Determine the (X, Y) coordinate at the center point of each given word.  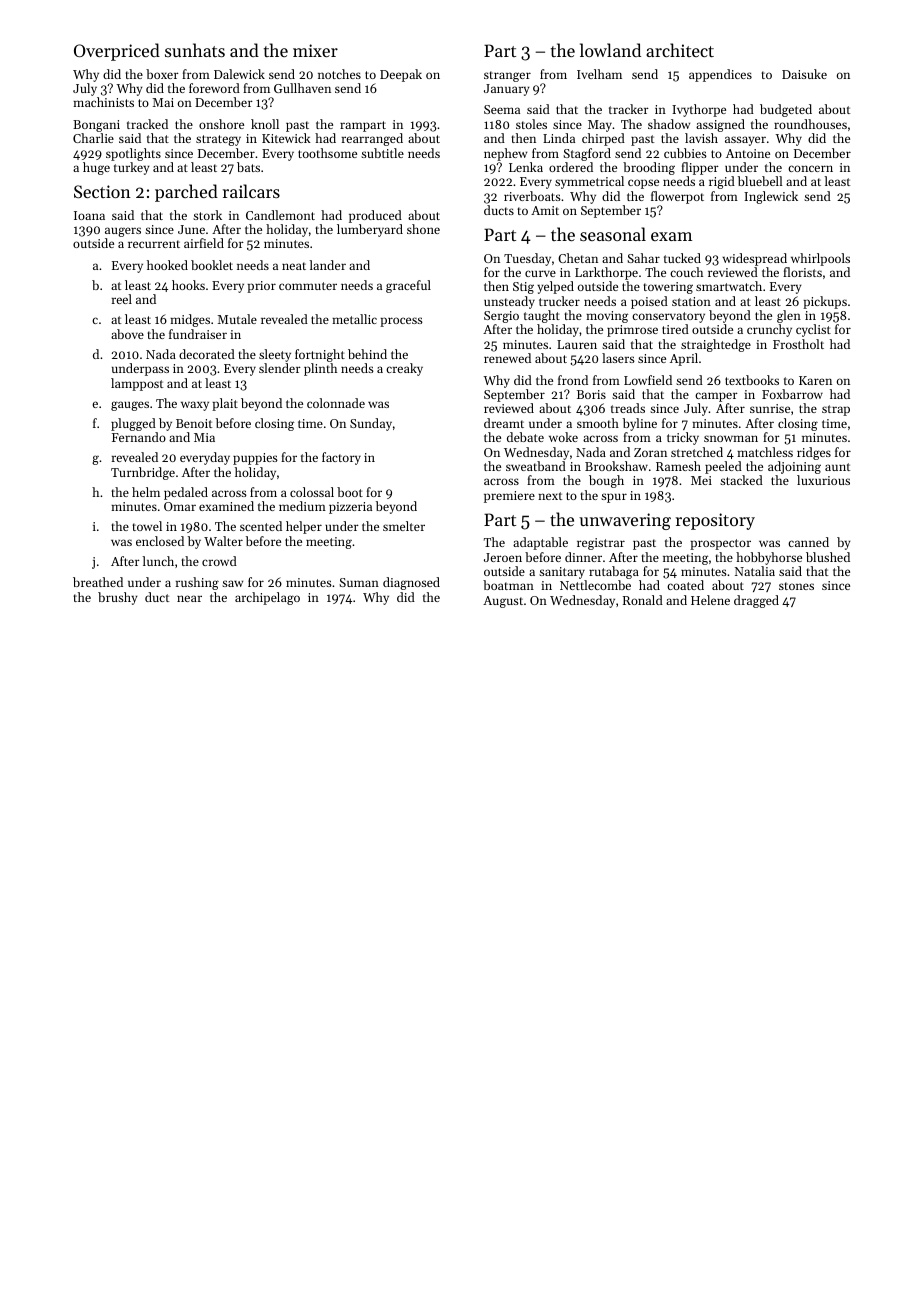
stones (796, 586)
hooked (167, 265)
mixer (315, 50)
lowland (610, 50)
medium (302, 506)
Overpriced (117, 52)
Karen (815, 380)
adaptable (540, 543)
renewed (507, 358)
